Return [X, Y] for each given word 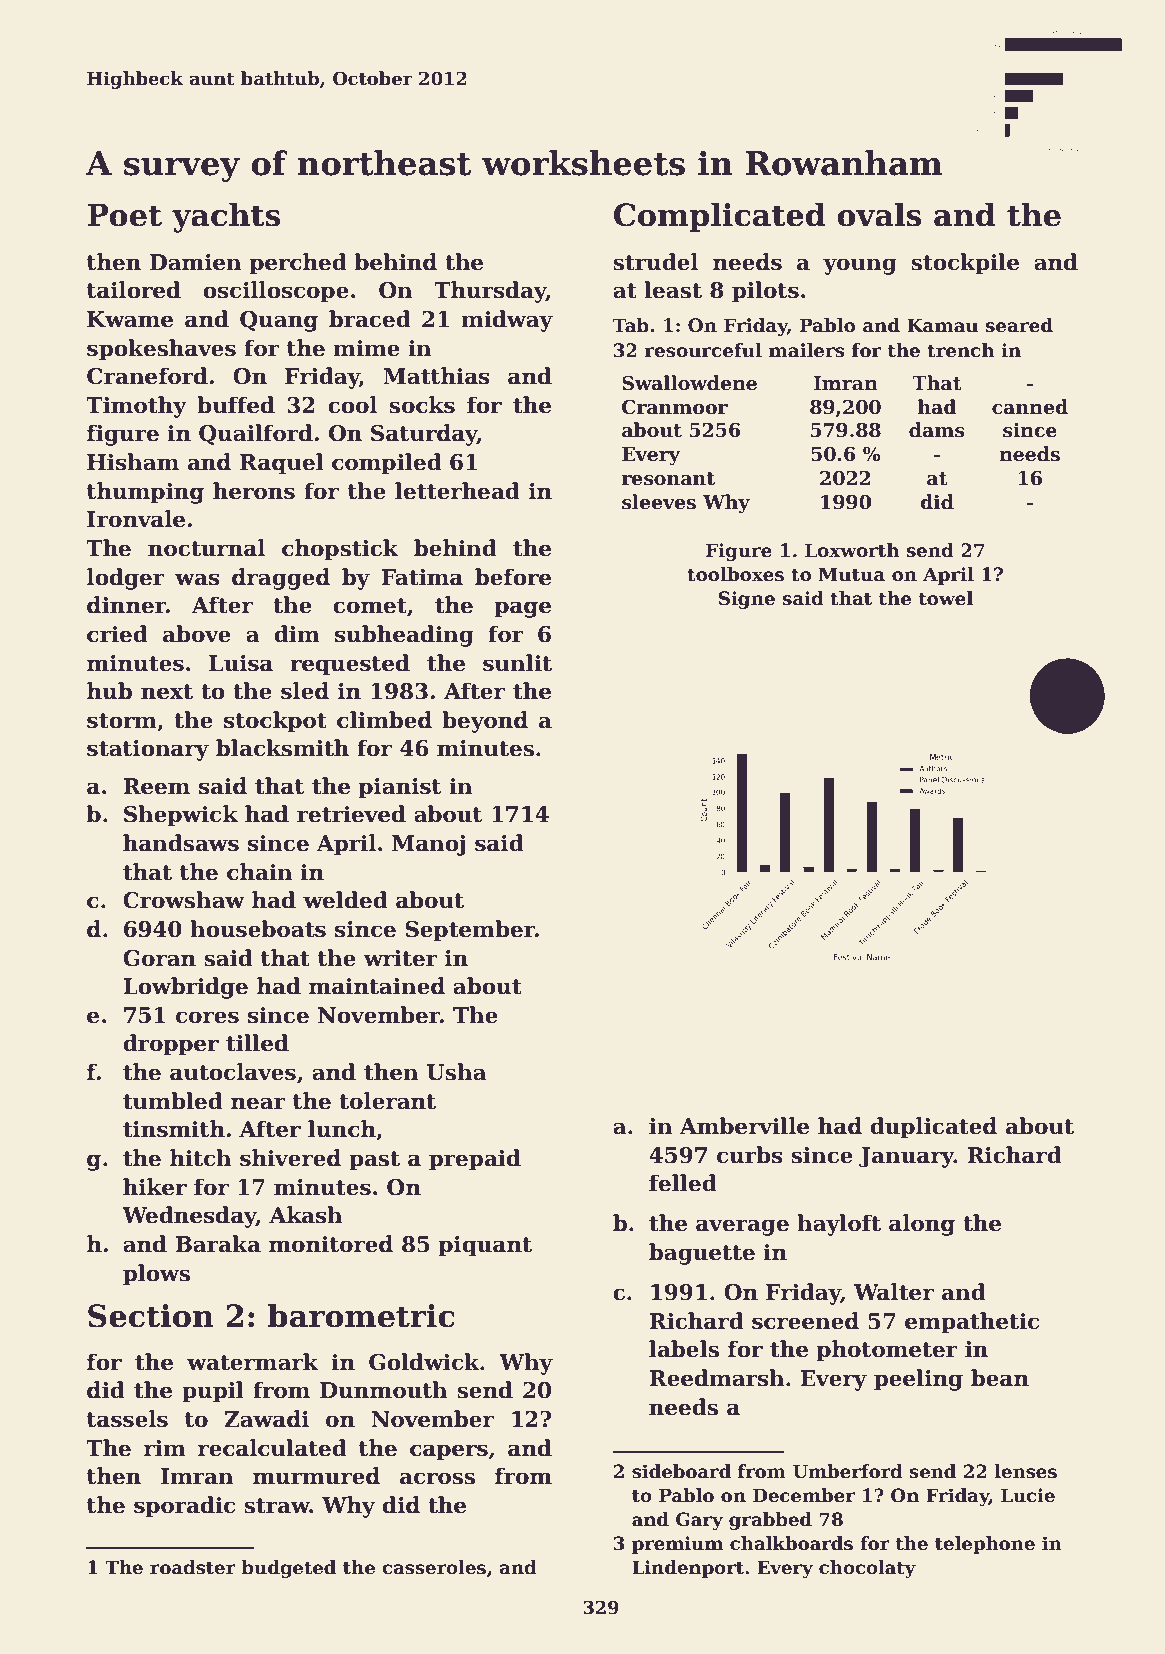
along [922, 1225]
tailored [134, 290]
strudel [655, 262]
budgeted [288, 1569]
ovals [879, 214]
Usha [456, 1072]
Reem [156, 786]
